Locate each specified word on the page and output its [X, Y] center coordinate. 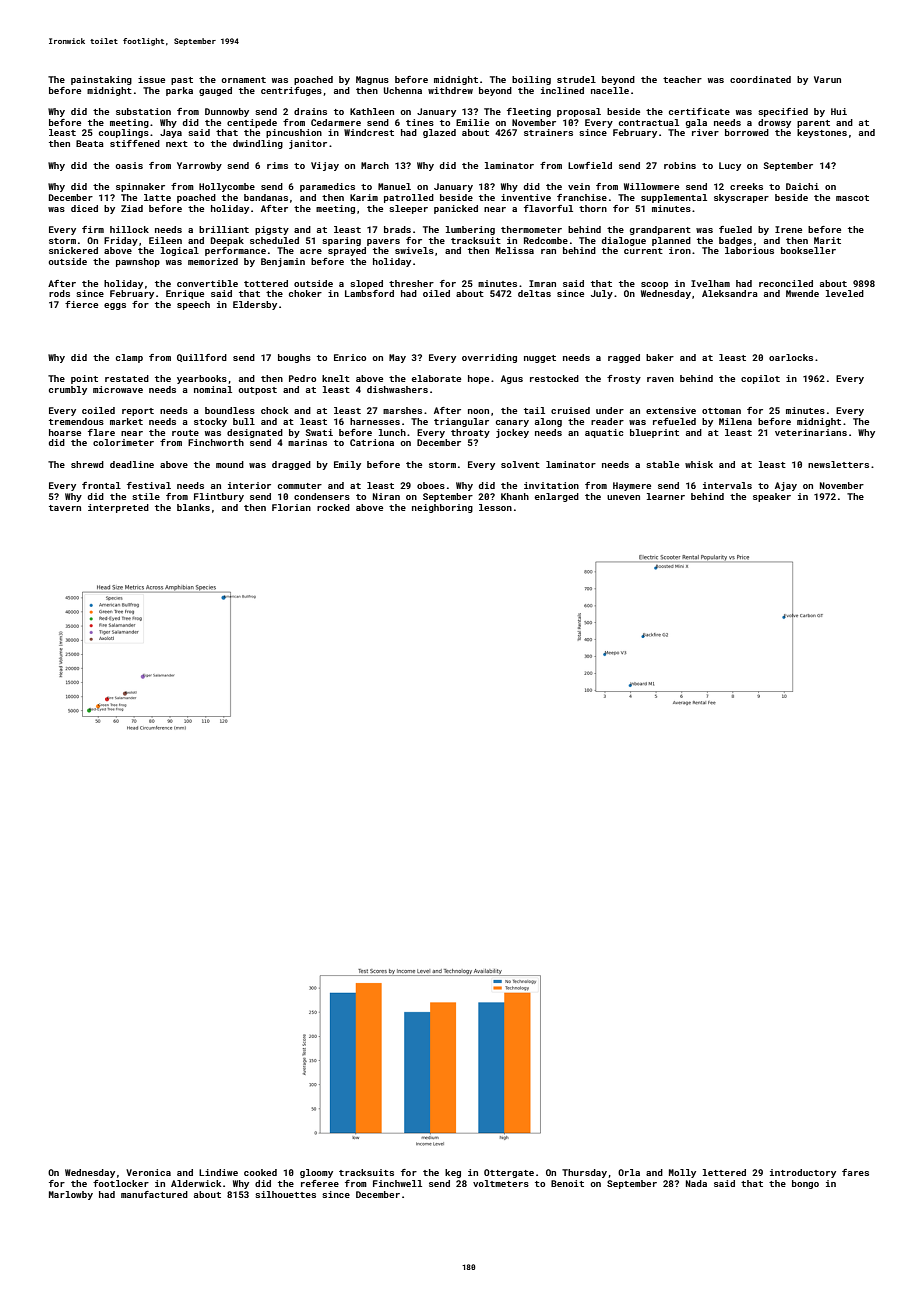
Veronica [148, 1172]
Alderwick [196, 1183]
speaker [772, 497]
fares [855, 1172]
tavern [65, 508]
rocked [333, 507]
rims [277, 165]
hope [478, 379]
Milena [735, 421]
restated [127, 378]
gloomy [316, 1173]
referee [320, 1183]
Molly [682, 1173]
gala [696, 123]
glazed [439, 133]
